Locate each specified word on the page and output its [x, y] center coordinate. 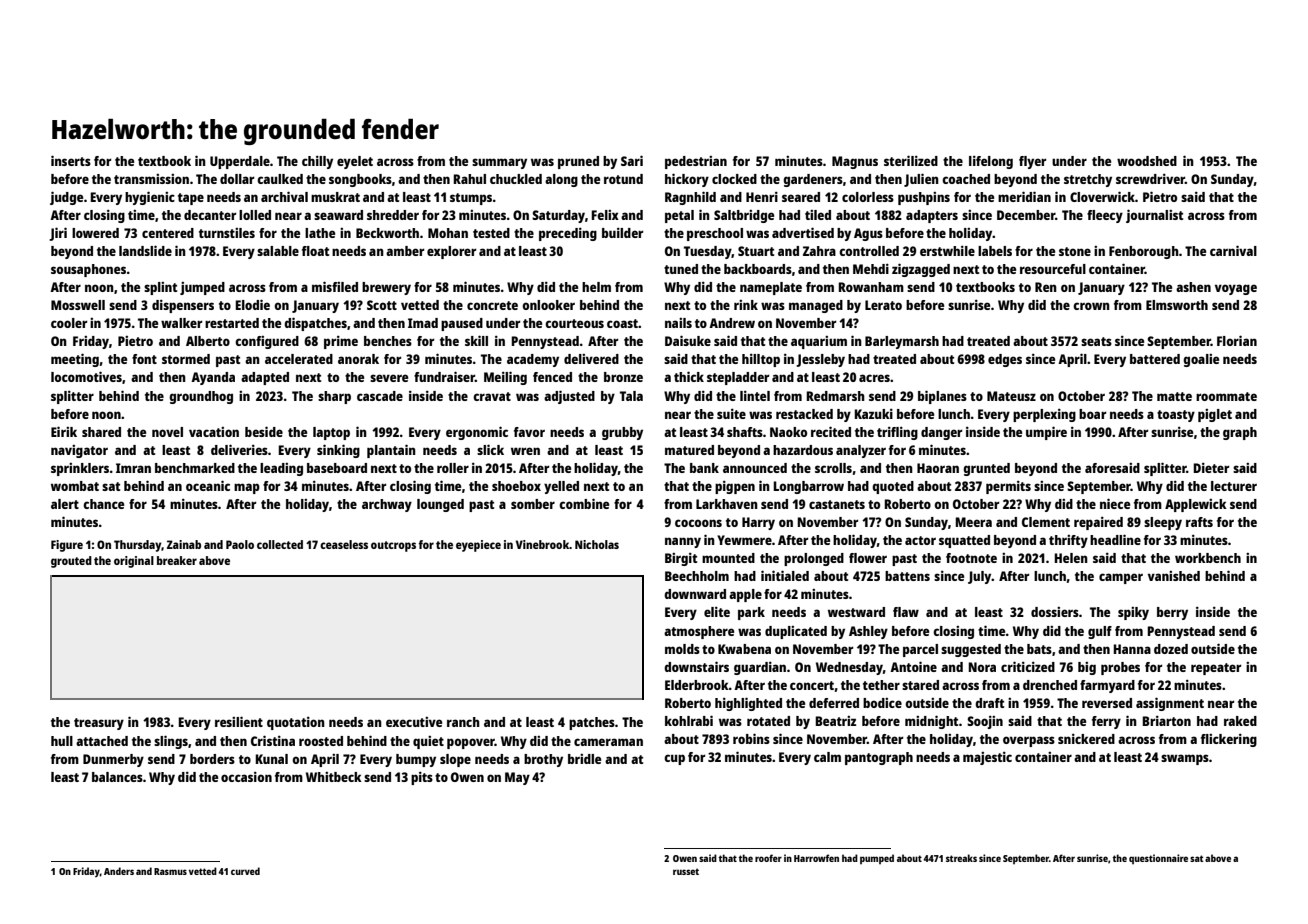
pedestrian [696, 162]
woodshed [1147, 161]
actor [920, 540]
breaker [177, 560]
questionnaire [1158, 859]
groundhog [201, 397]
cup [674, 759]
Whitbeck [334, 777]
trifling [897, 433]
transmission [151, 179]
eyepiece [478, 546]
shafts [745, 432]
